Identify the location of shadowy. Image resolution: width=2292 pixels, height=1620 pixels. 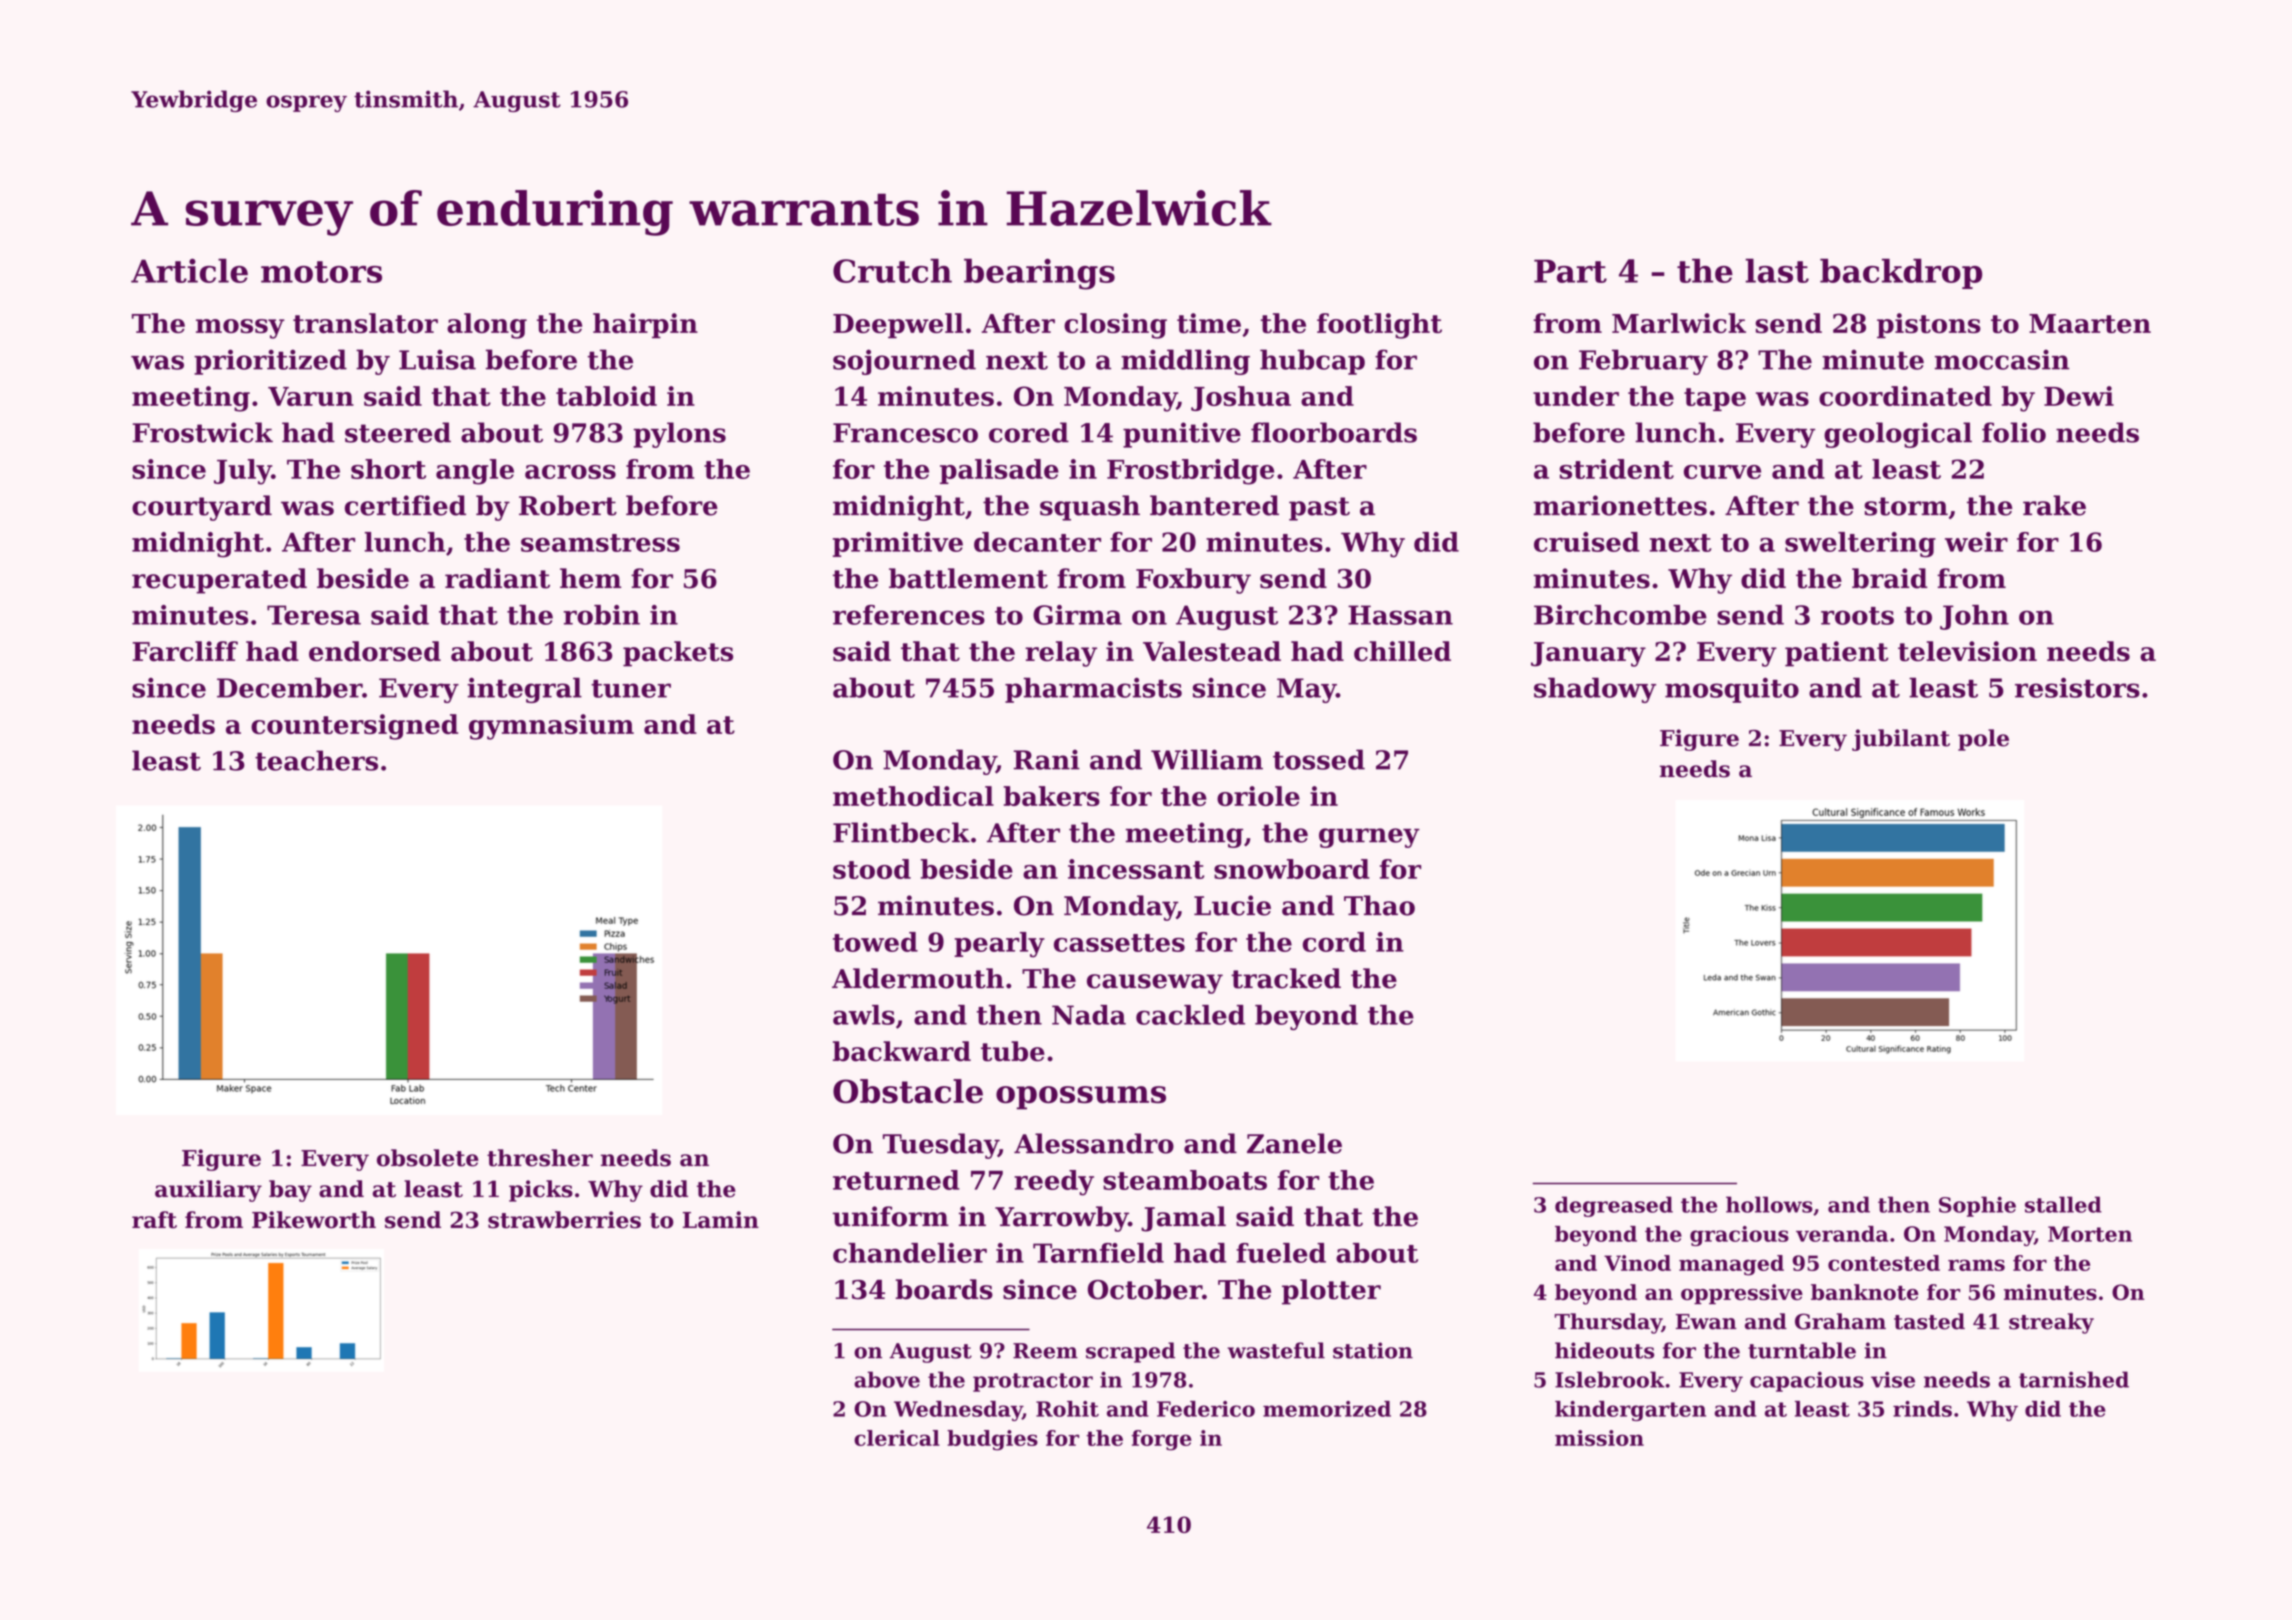
(1595, 690).
